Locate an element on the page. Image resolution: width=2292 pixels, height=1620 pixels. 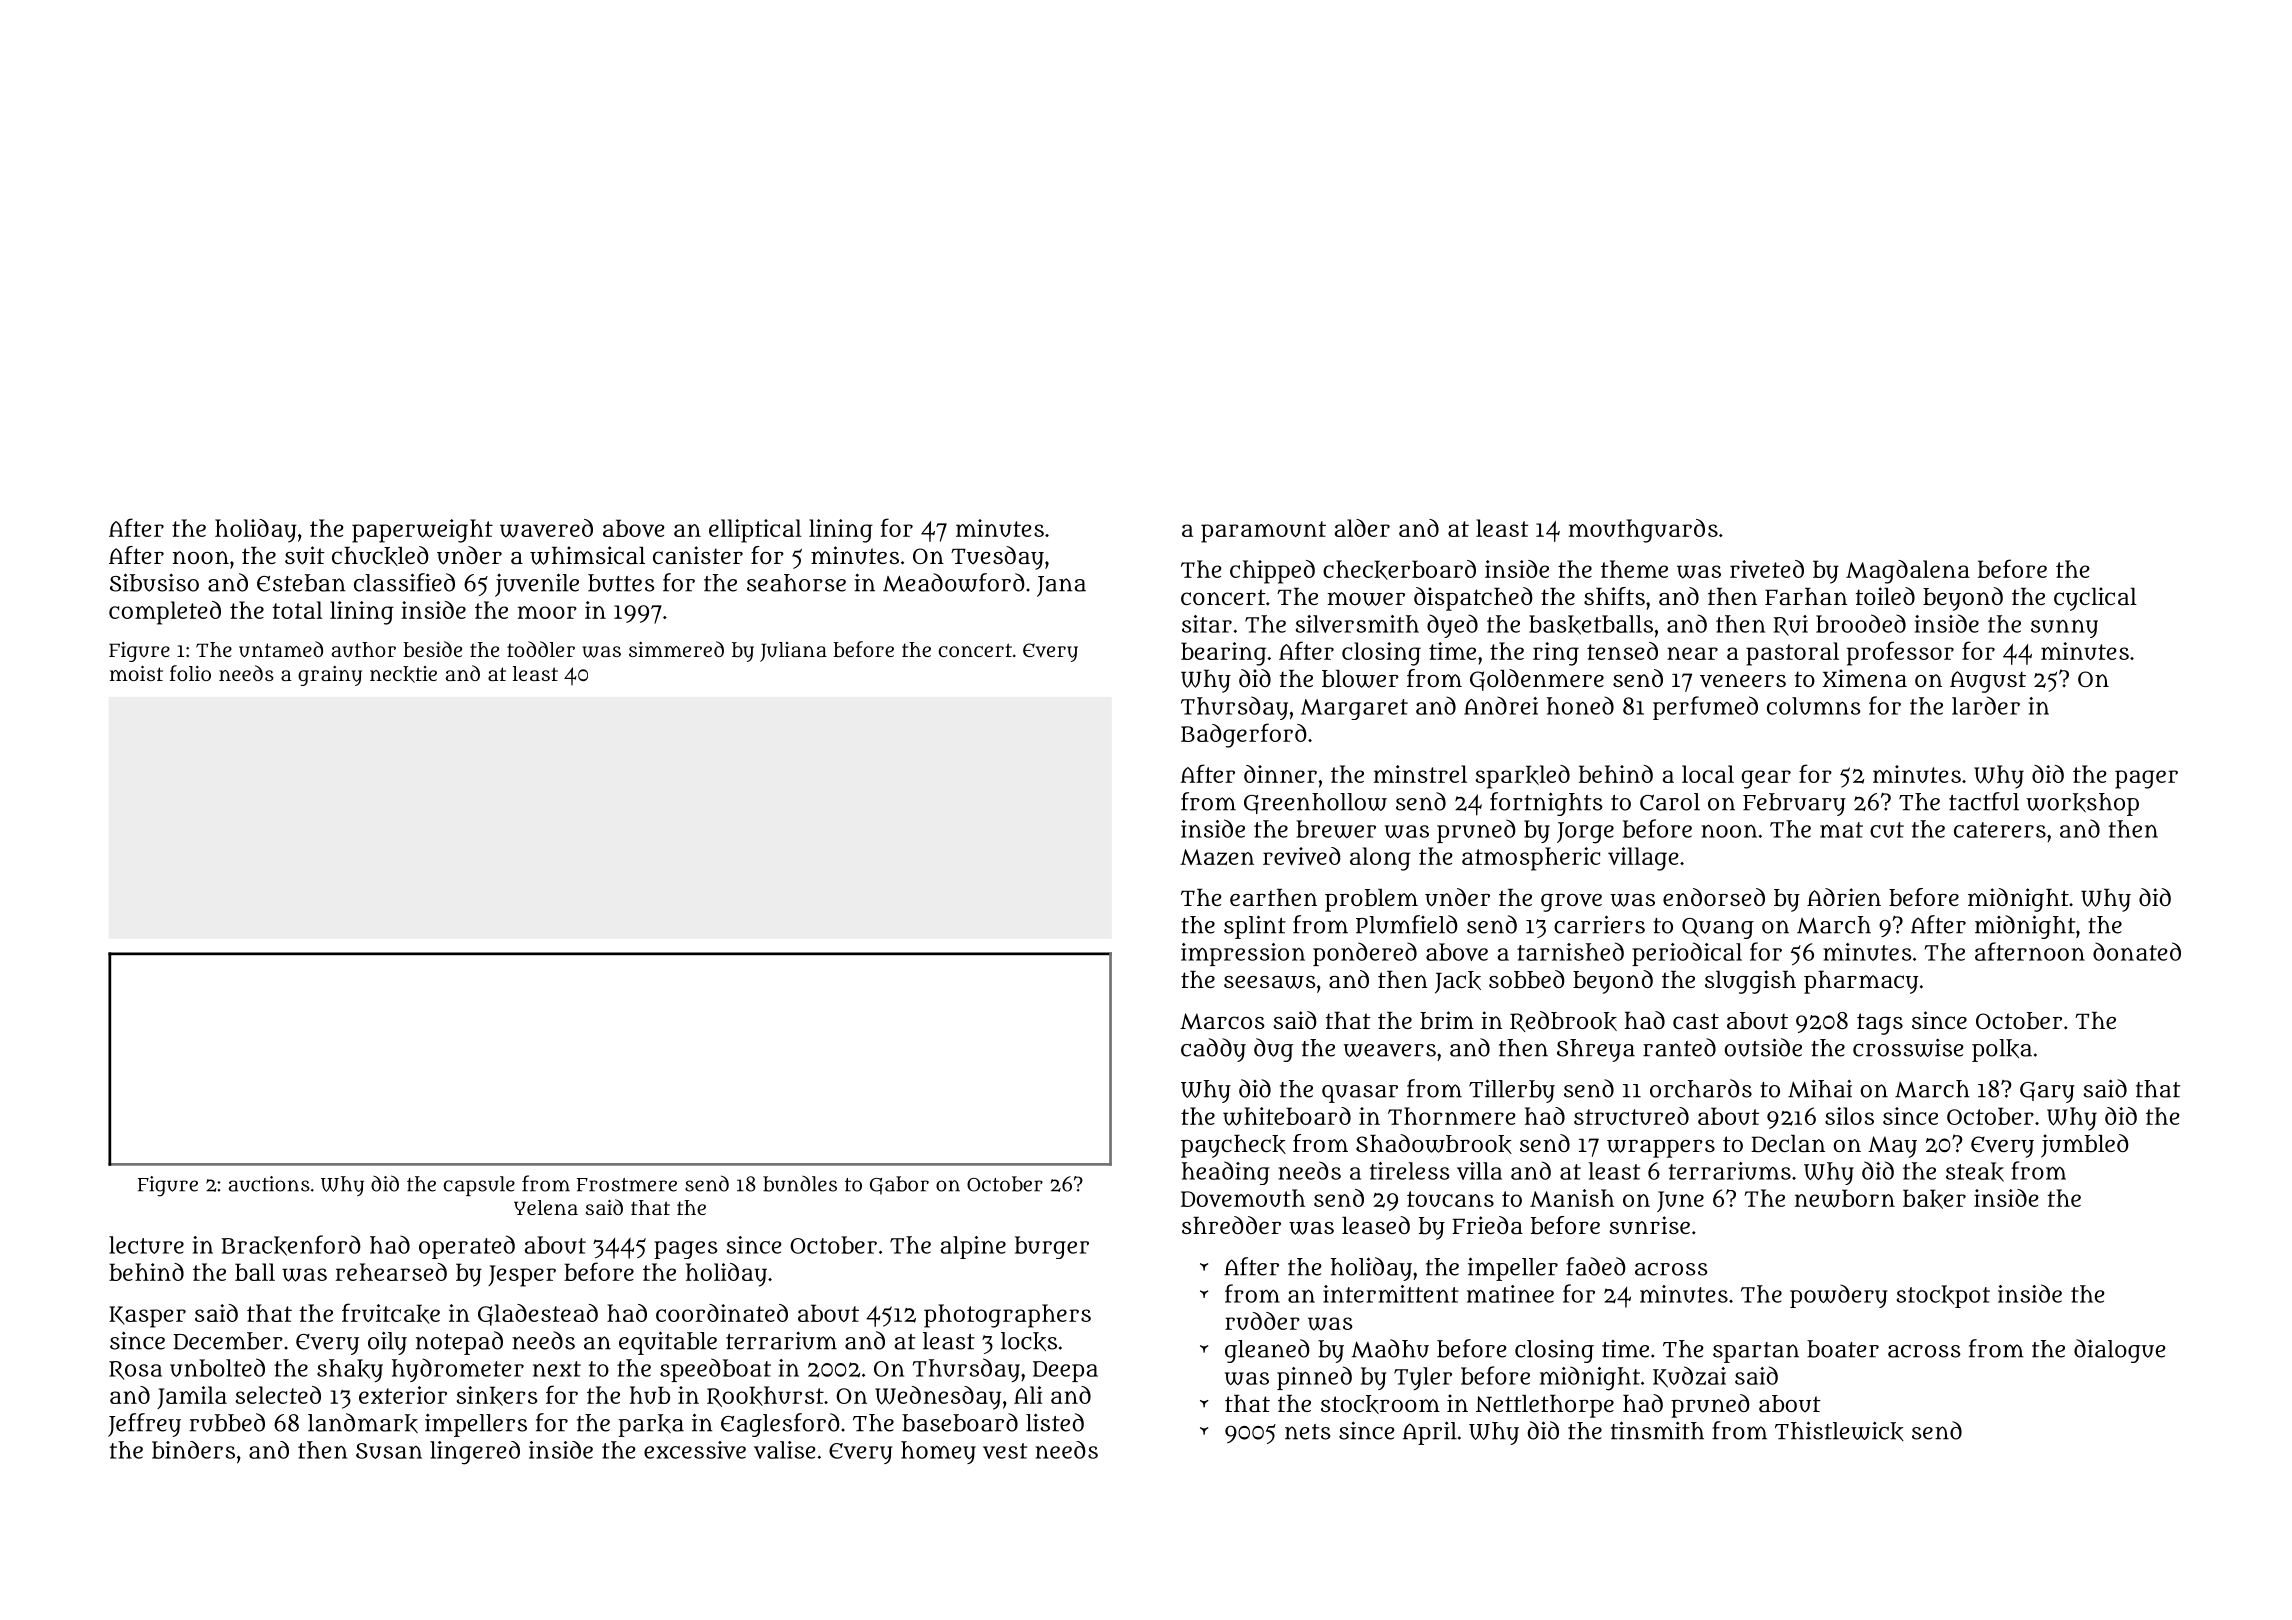
Frostmere is located at coordinates (627, 1185).
